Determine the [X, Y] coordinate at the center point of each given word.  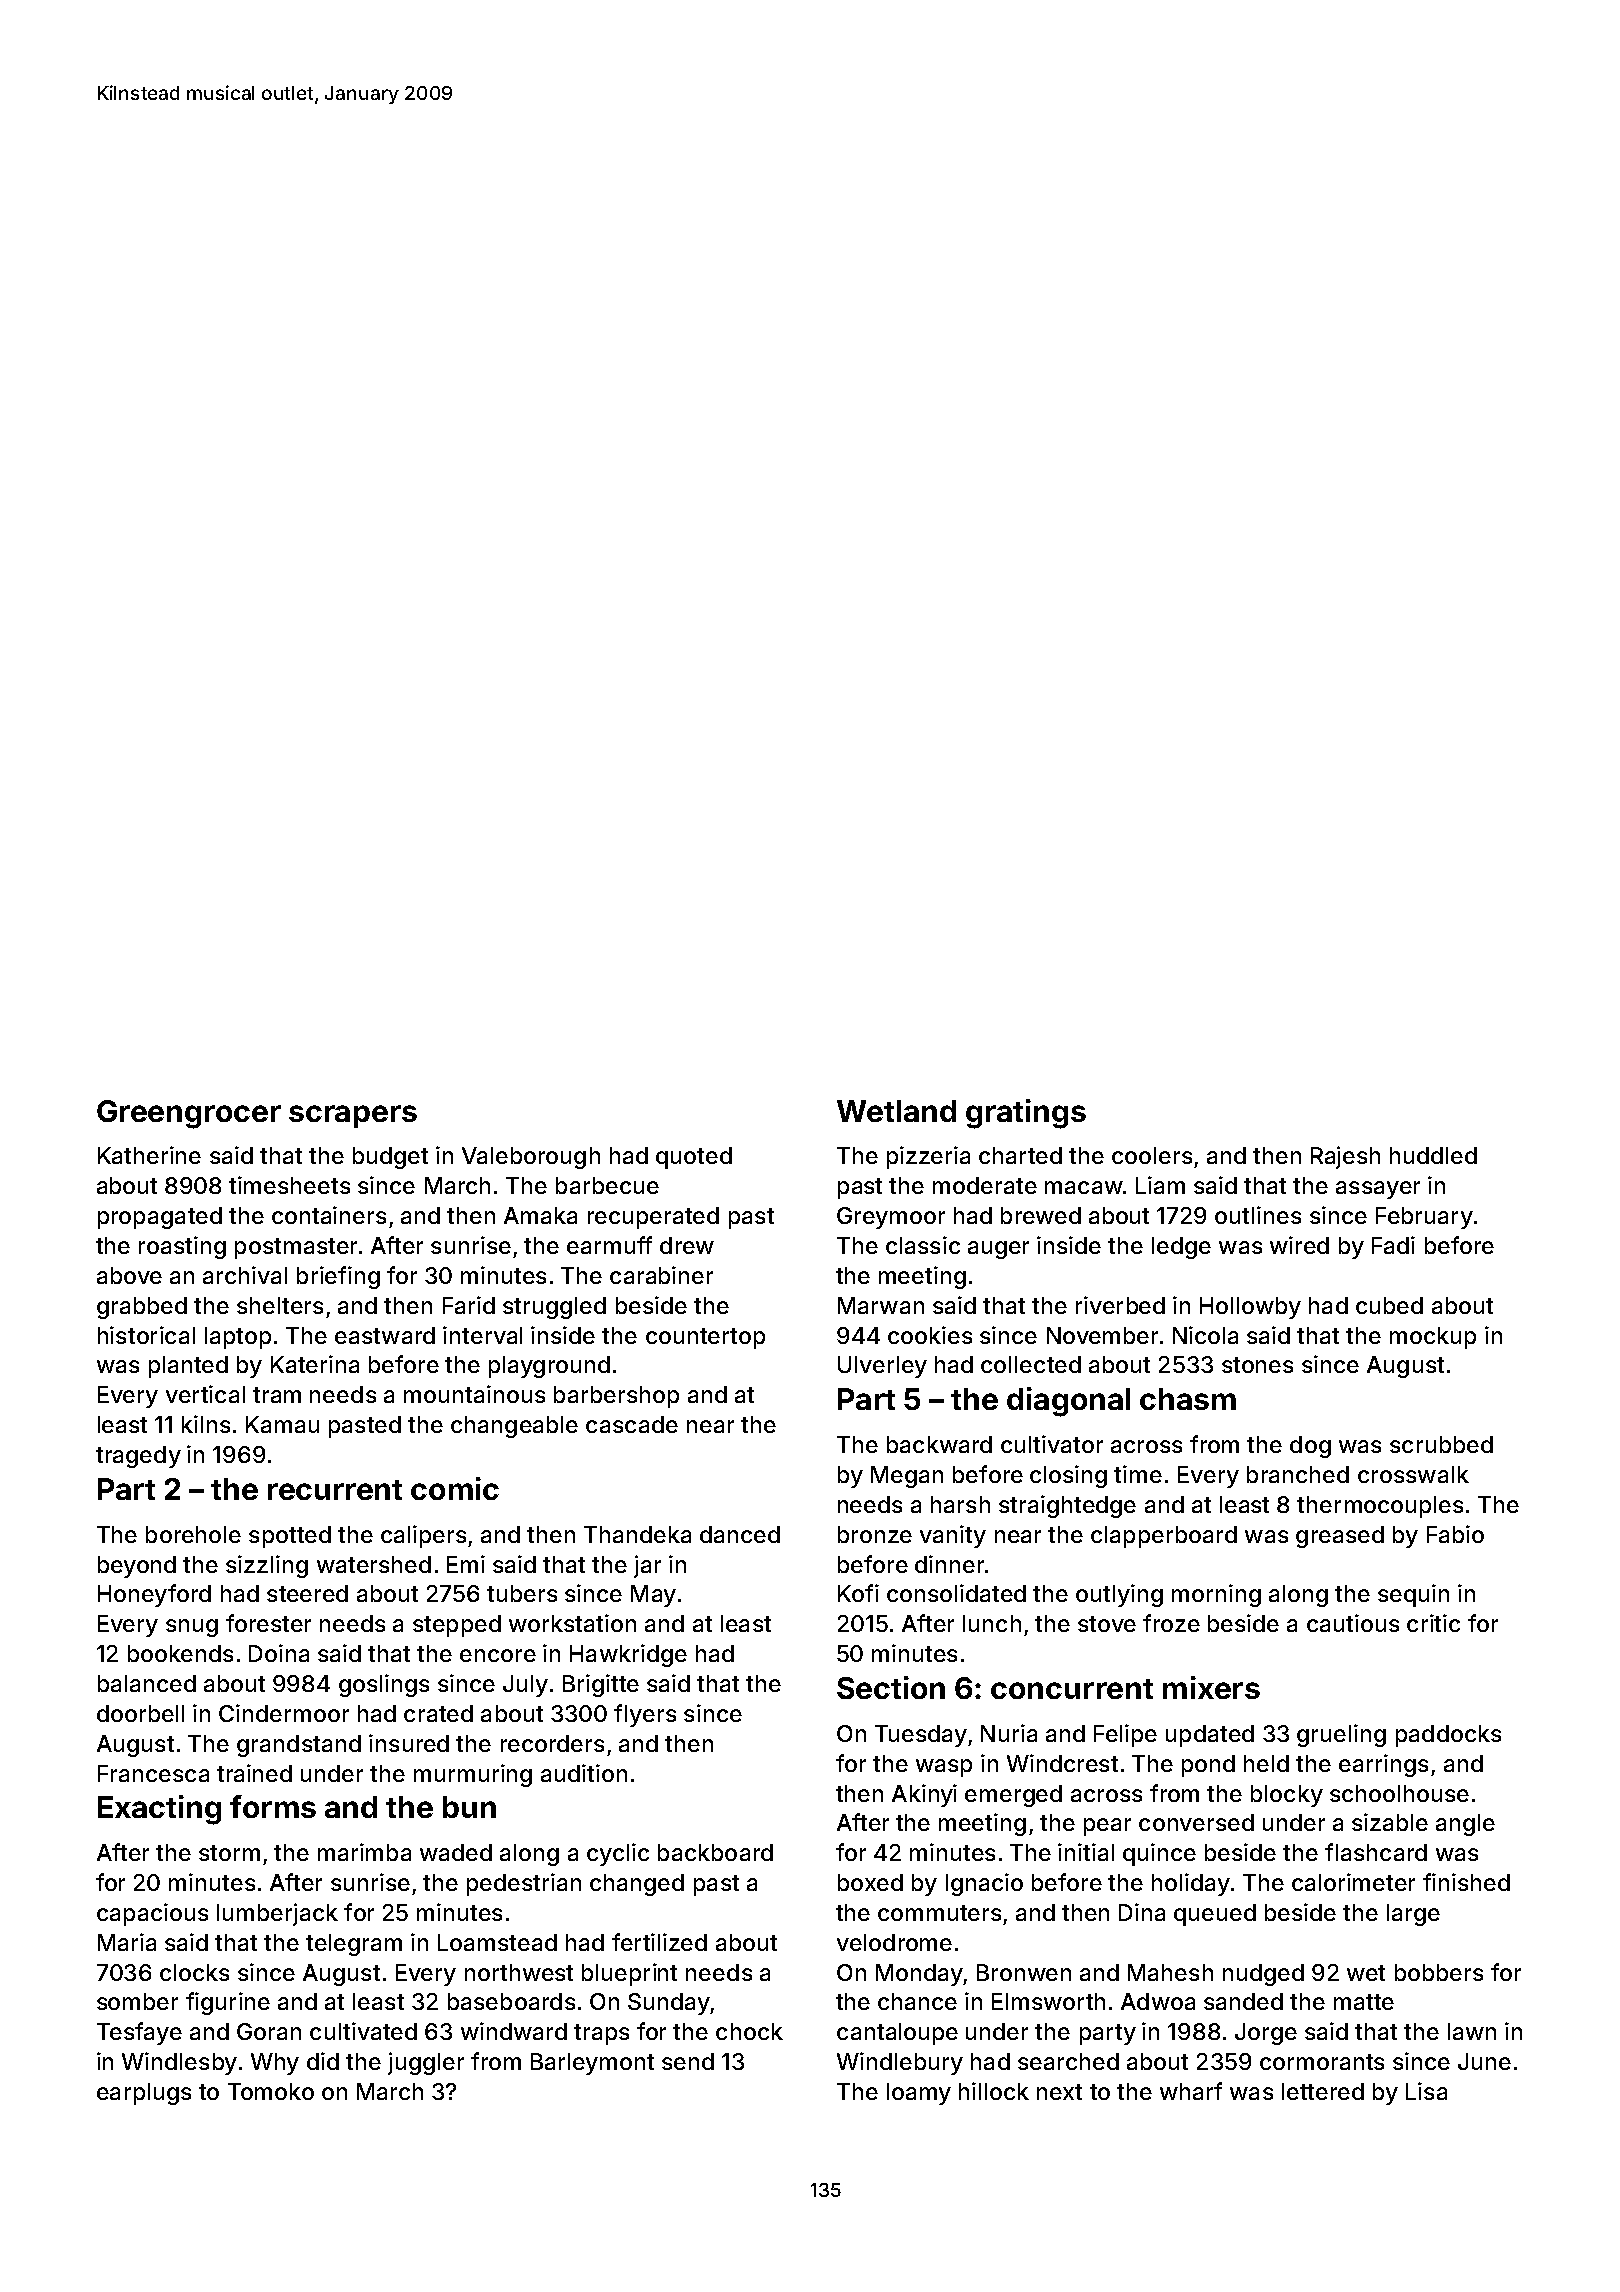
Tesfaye [139, 2033]
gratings [1026, 1114]
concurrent [1072, 1689]
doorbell [140, 1713]
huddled [1433, 1155]
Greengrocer [189, 1114]
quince [1159, 1854]
